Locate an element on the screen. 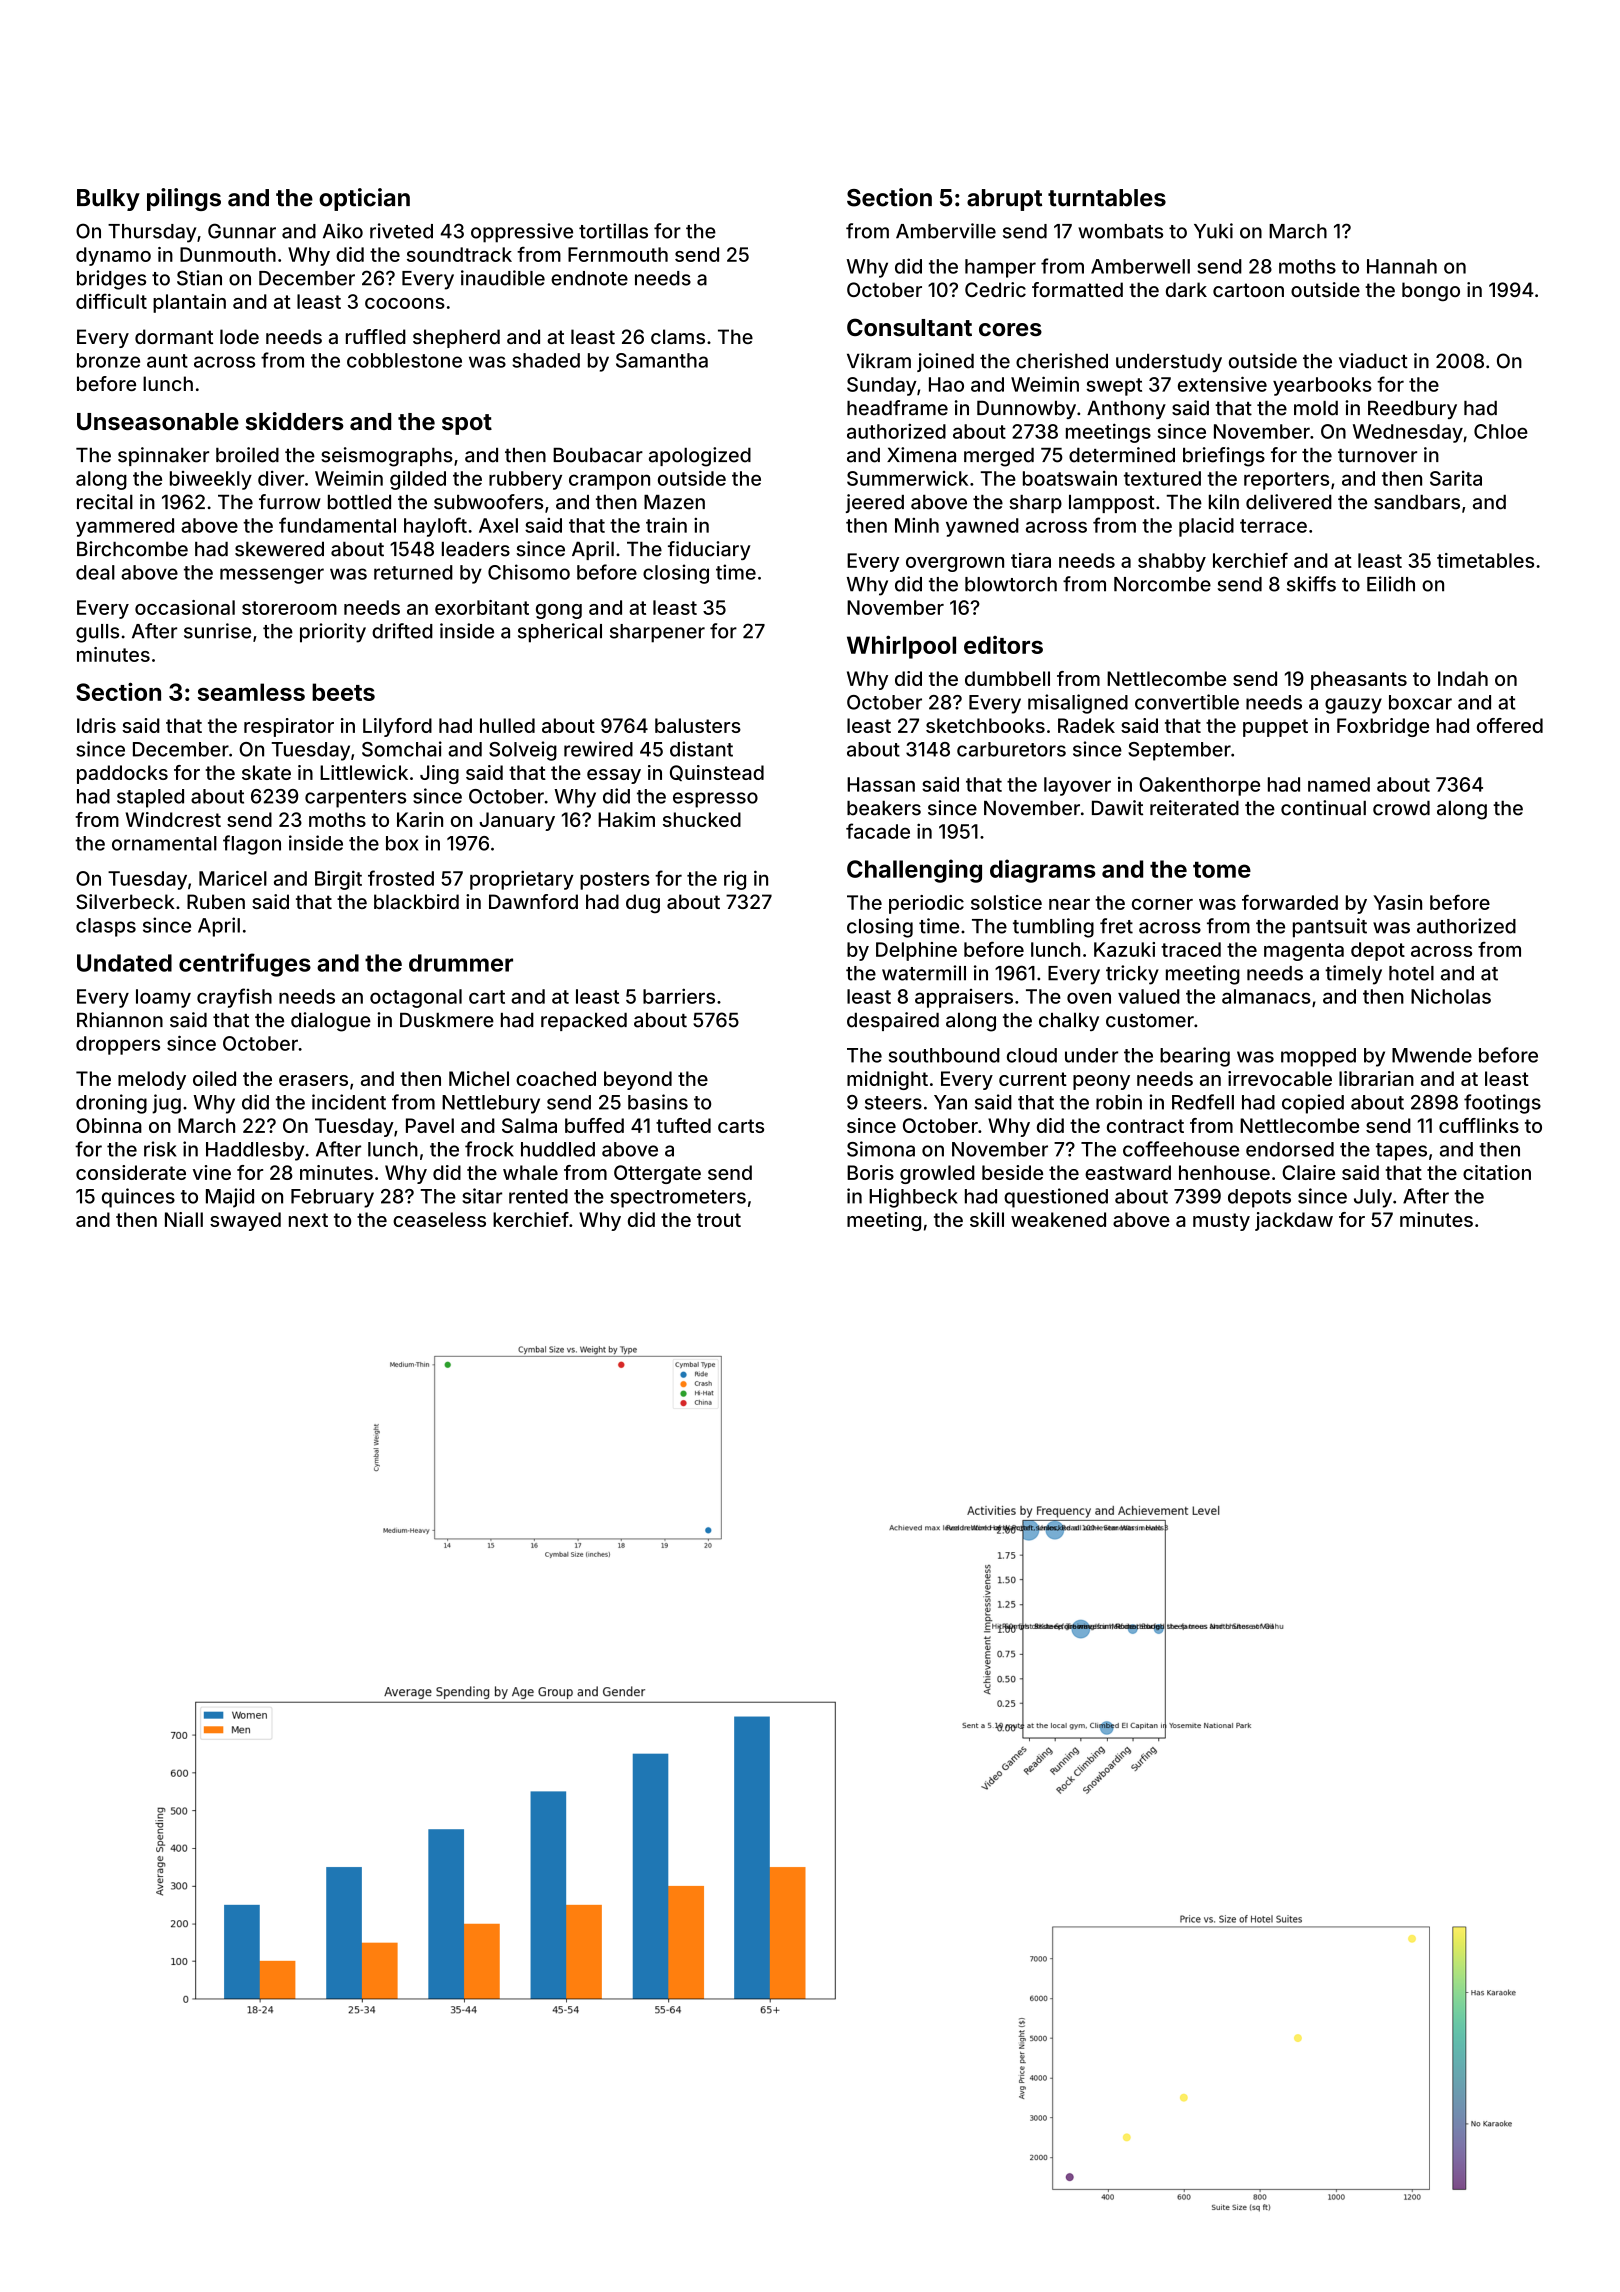 The height and width of the screenshot is (2292, 1620). Silverbeck is located at coordinates (125, 901).
